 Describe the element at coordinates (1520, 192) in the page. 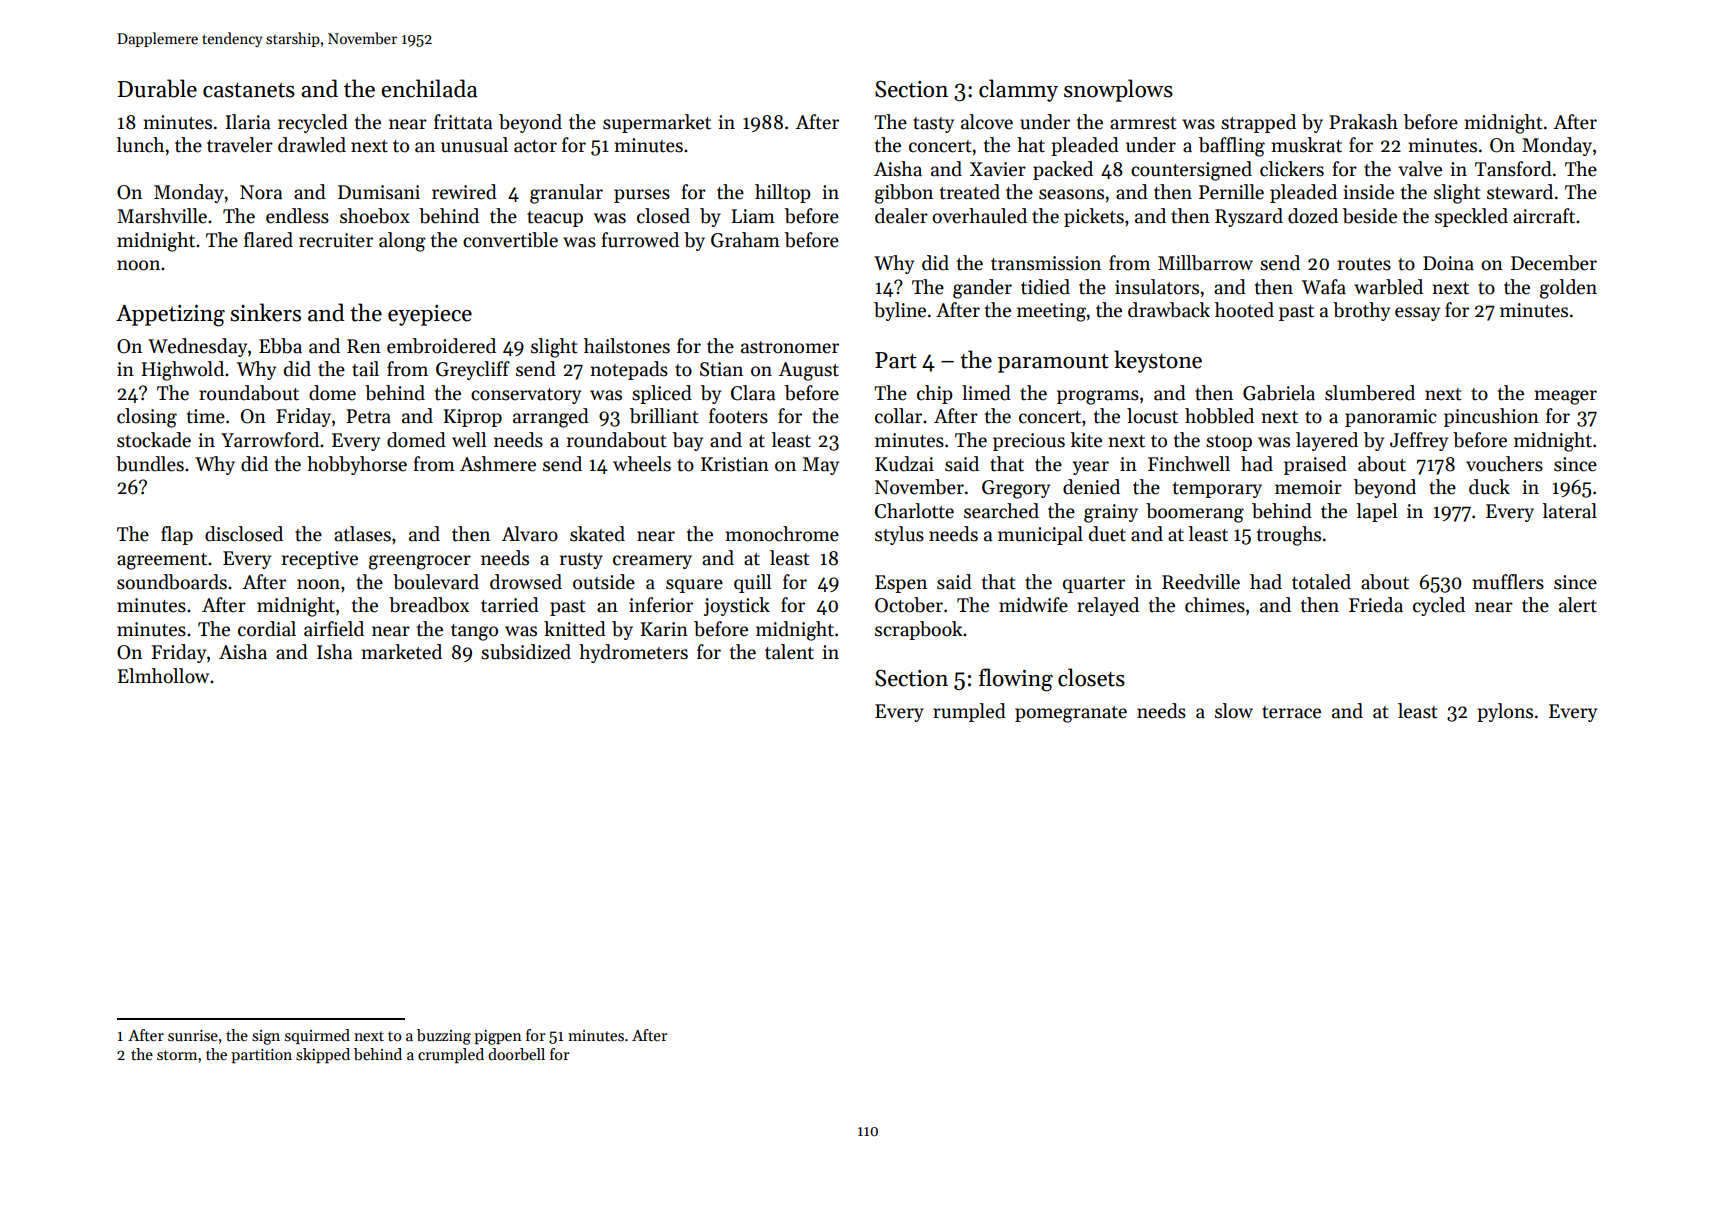

I see `steward` at that location.
